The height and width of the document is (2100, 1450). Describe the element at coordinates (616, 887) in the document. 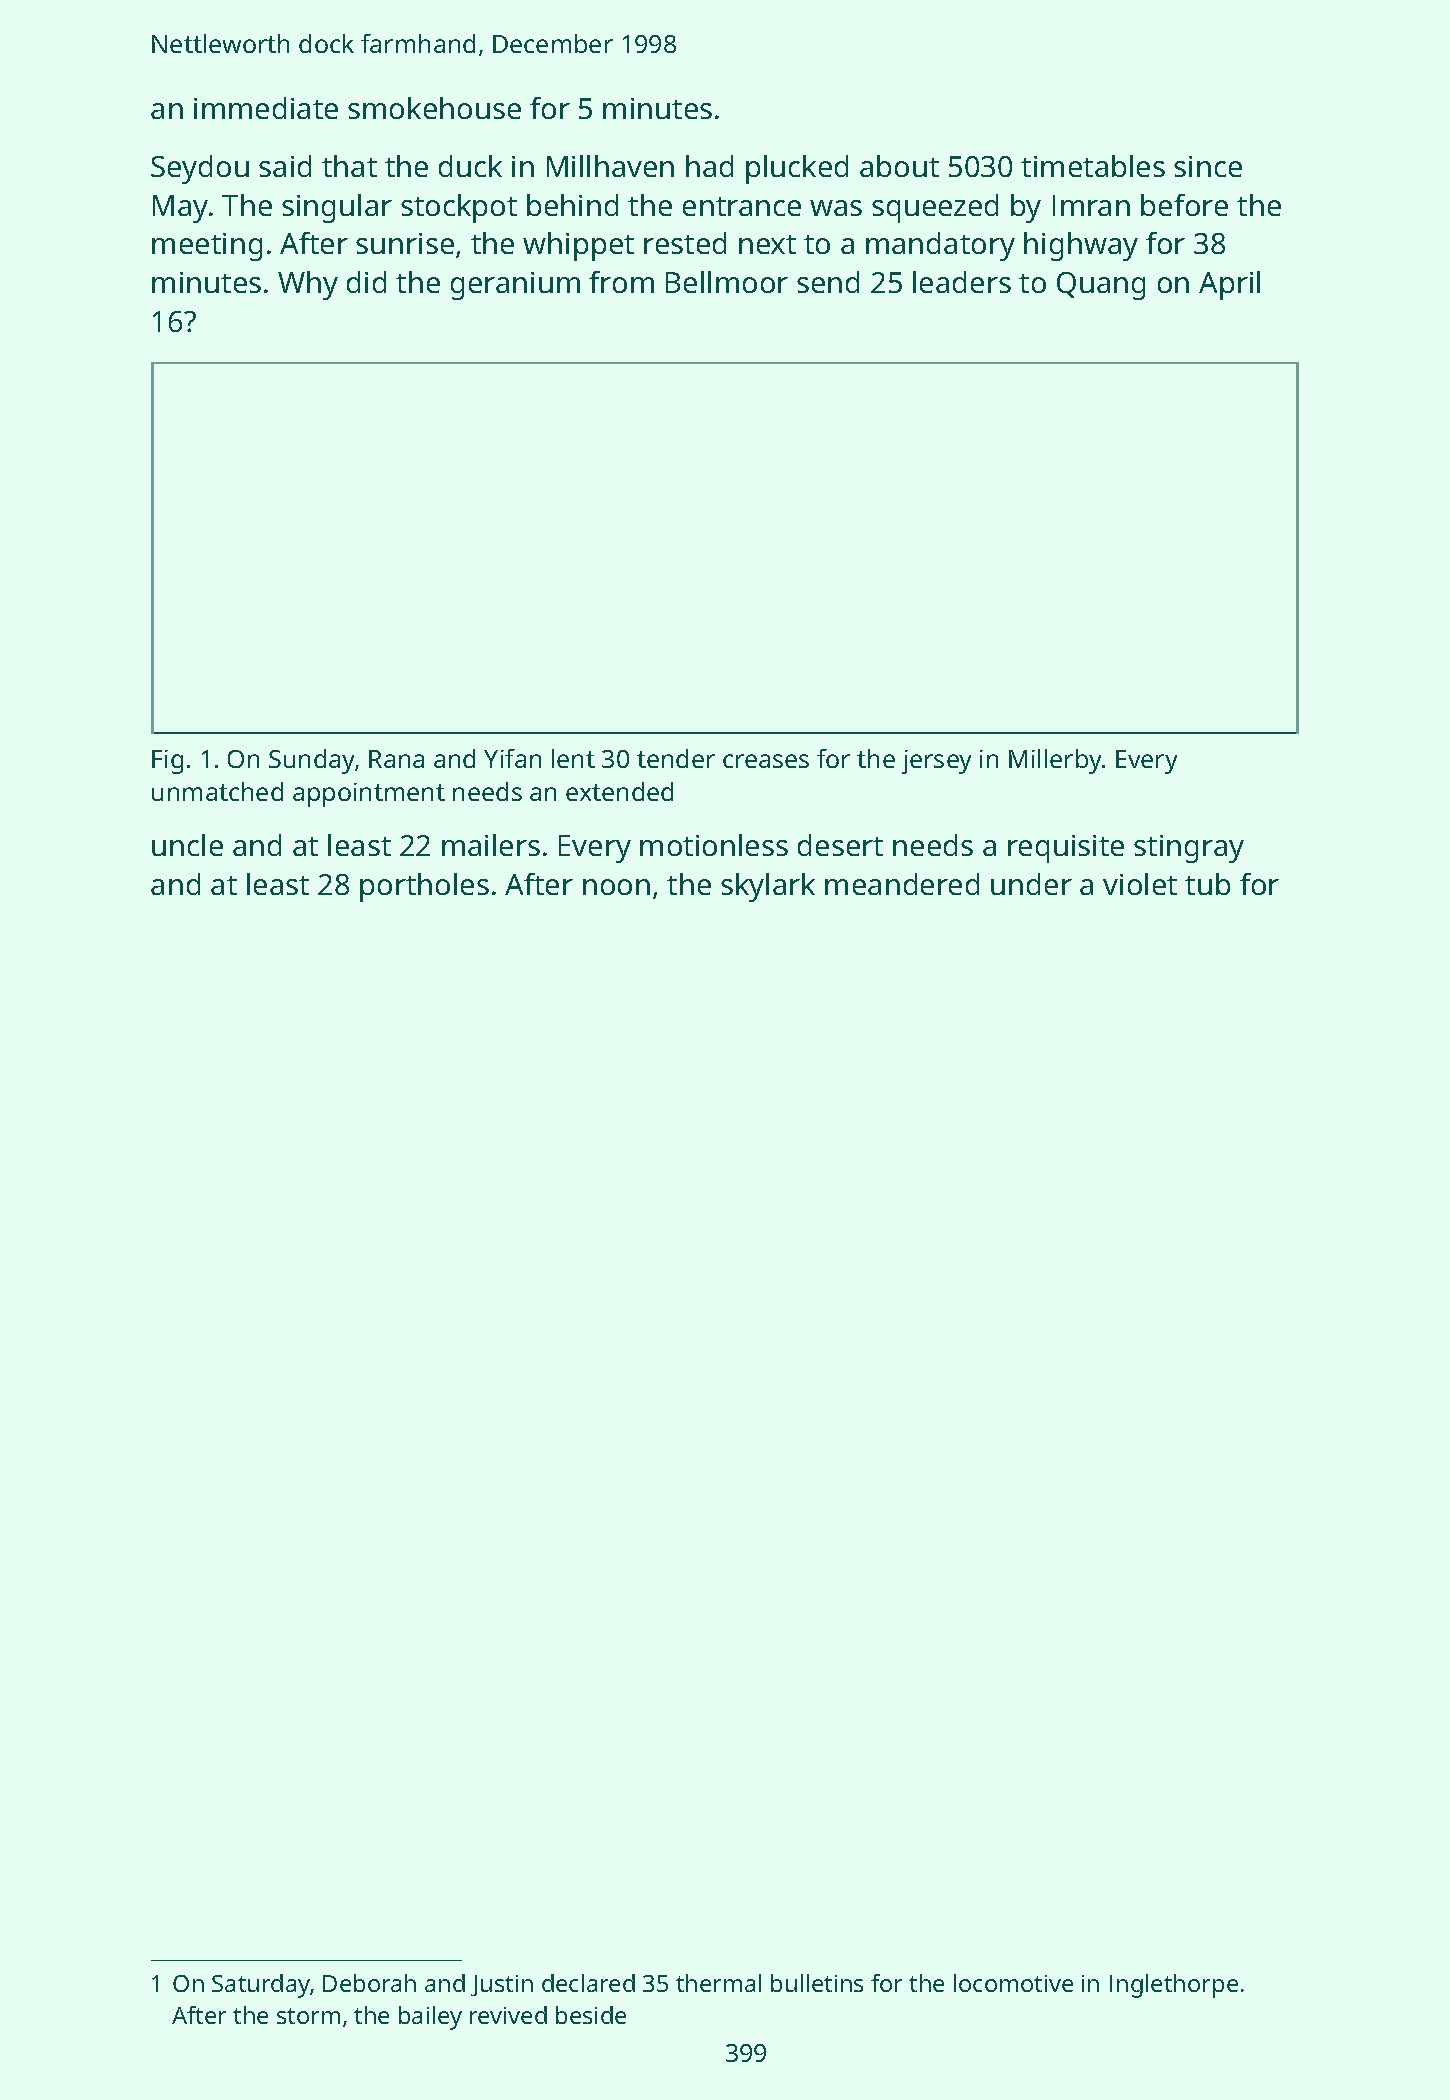

I see `noon` at that location.
